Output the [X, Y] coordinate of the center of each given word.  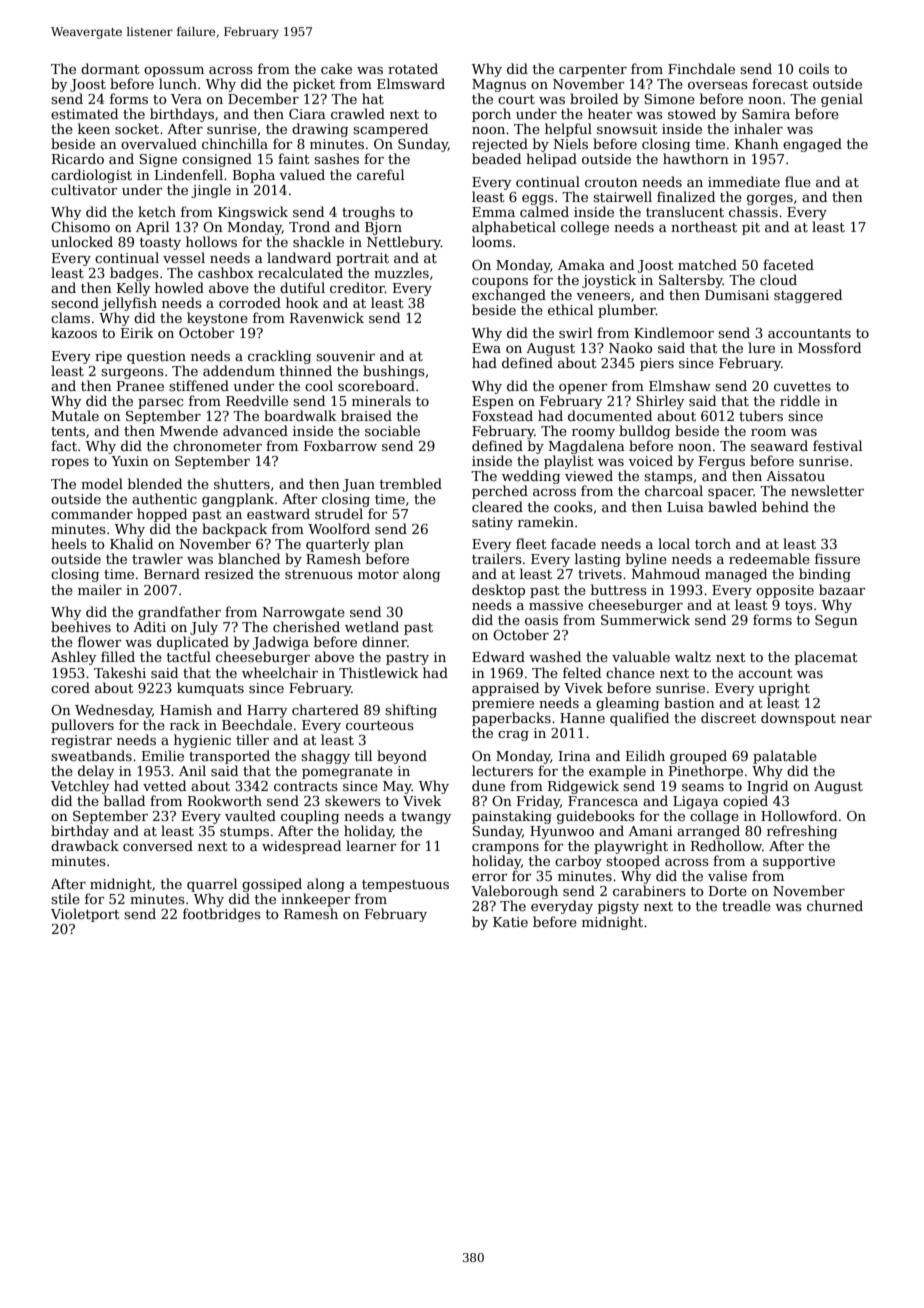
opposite [785, 591]
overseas [718, 85]
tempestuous [405, 886]
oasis [541, 620]
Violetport [85, 915]
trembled [411, 483]
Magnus [499, 85]
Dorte [728, 891]
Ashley [73, 658]
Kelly [133, 289]
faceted [788, 264]
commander [92, 513]
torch [713, 543]
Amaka [581, 264]
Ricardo [78, 158]
